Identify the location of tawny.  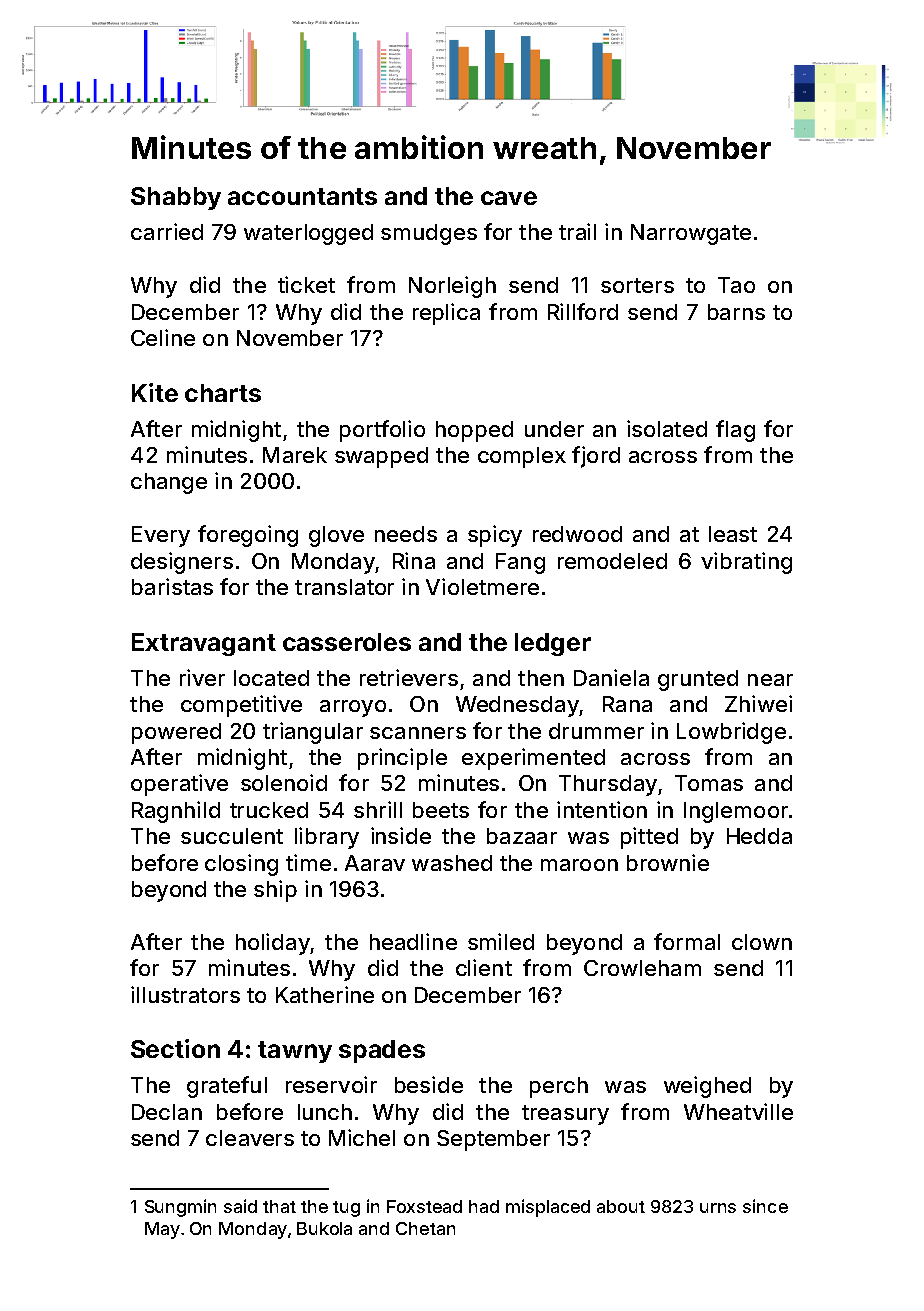
(295, 1052).
